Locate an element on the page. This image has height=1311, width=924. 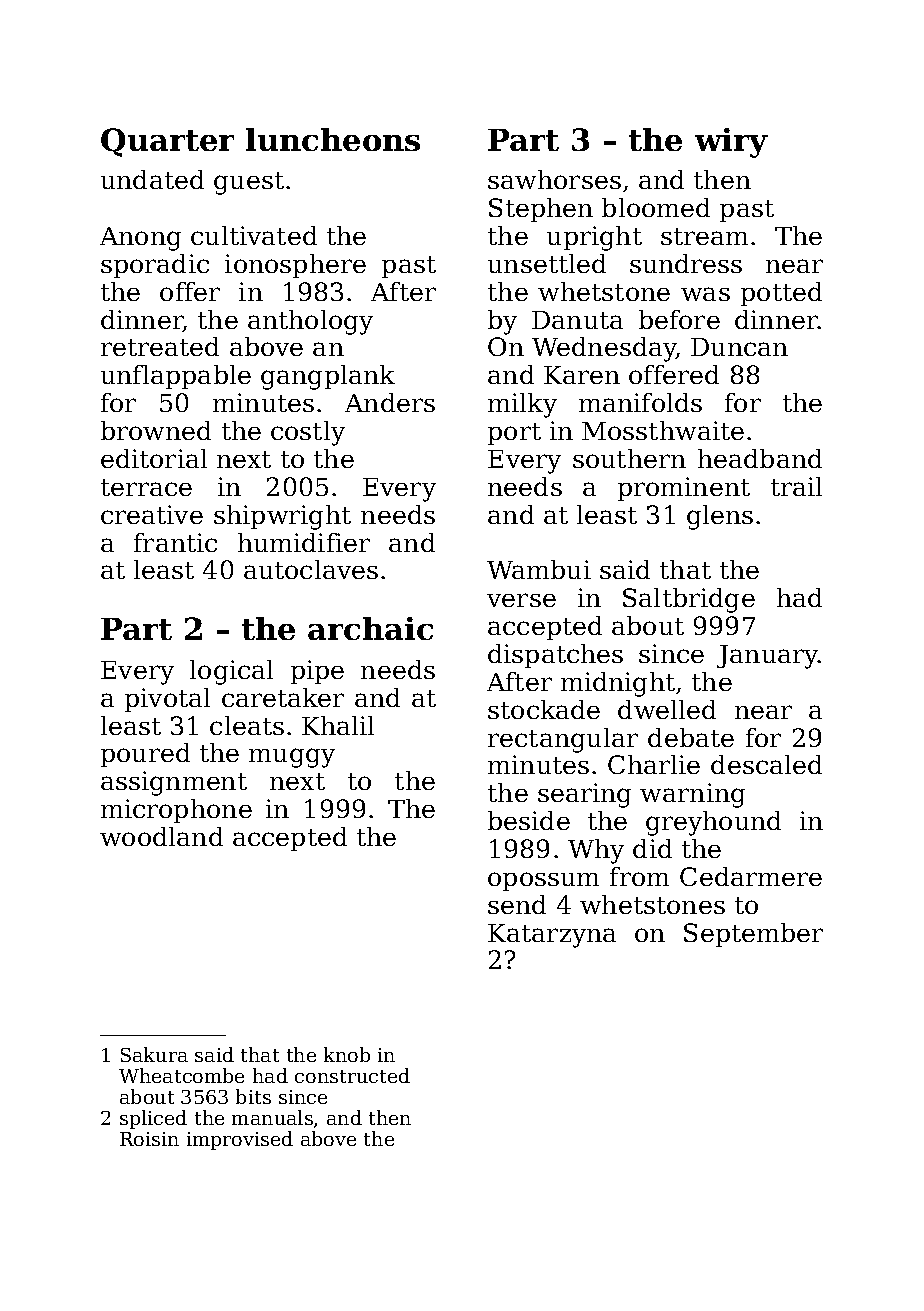
wiry is located at coordinates (731, 143).
